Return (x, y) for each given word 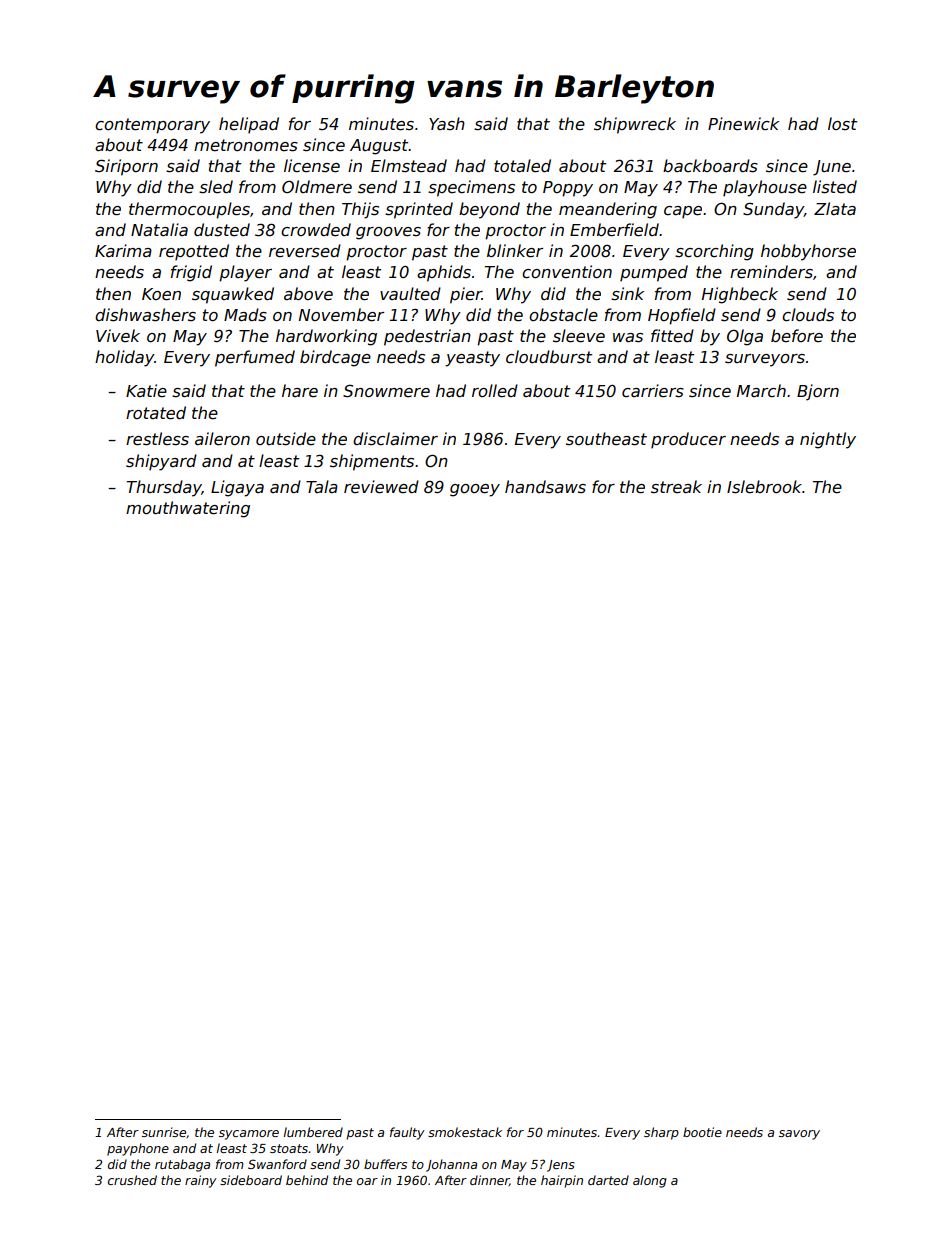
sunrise (164, 1132)
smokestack (465, 1132)
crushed (132, 1180)
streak (676, 486)
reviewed (381, 487)
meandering (608, 210)
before (797, 336)
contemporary (152, 126)
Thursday (164, 488)
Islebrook (764, 487)
